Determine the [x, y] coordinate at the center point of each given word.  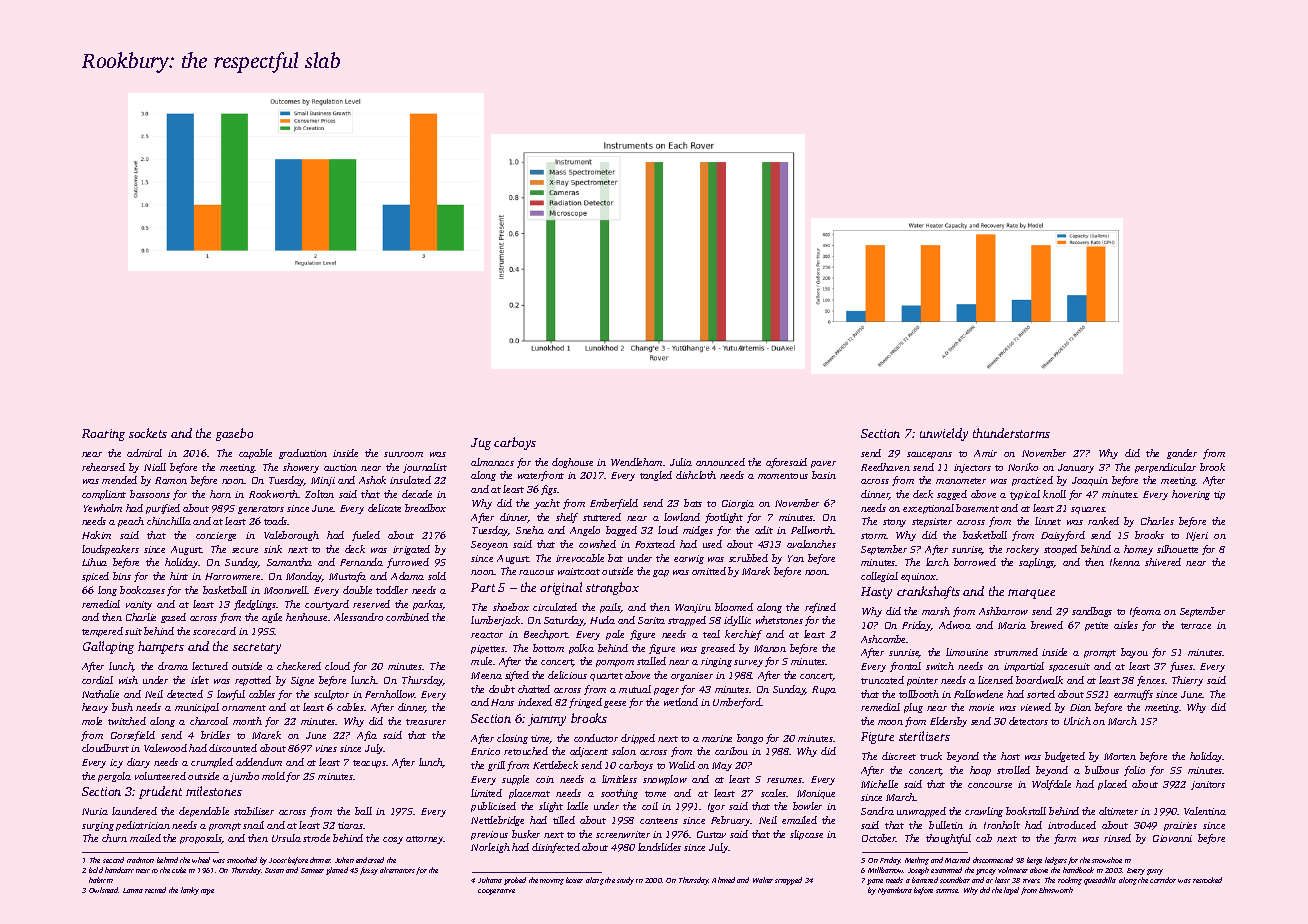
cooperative [496, 892]
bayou [1134, 653]
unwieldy [944, 434]
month [247, 721]
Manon [770, 648]
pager [666, 691]
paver [823, 464]
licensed [995, 680]
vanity [139, 605]
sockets [148, 433]
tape [207, 892]
